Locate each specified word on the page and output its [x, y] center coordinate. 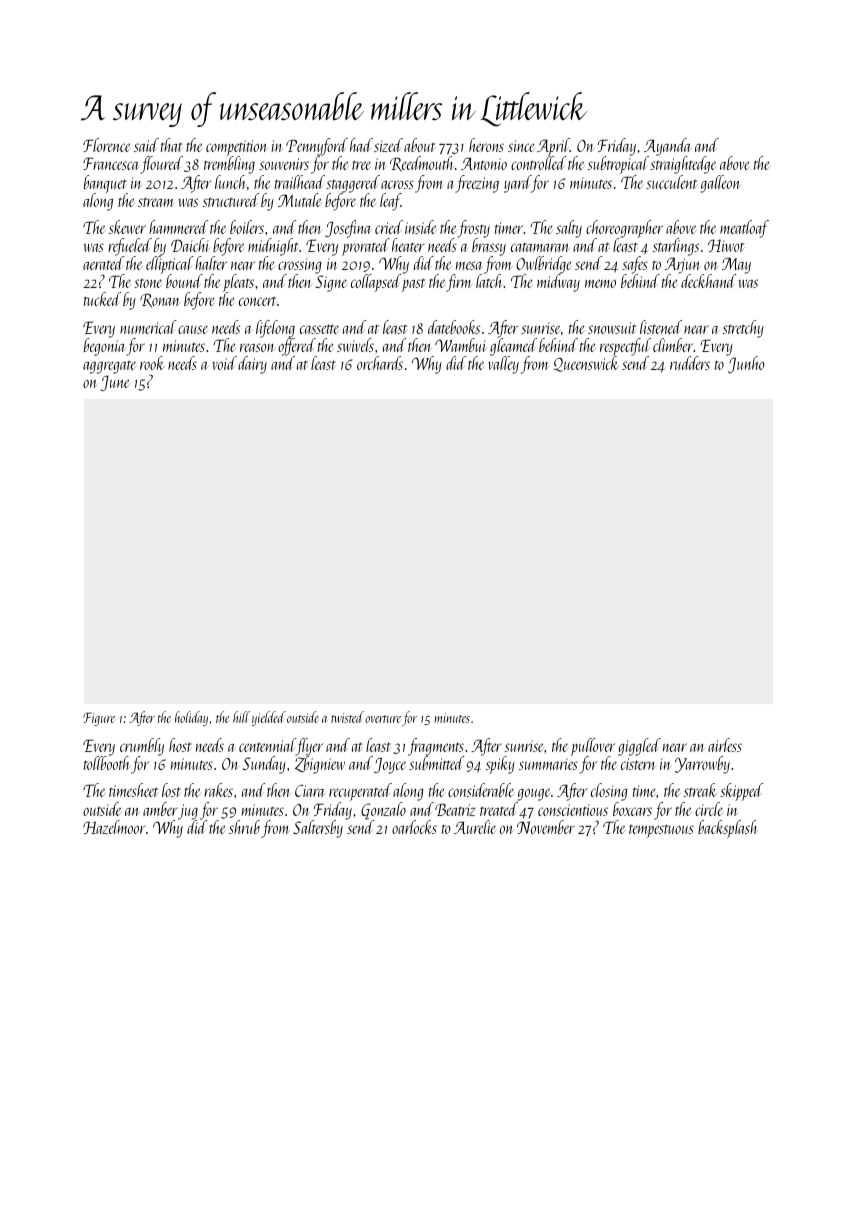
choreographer [624, 229]
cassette [319, 329]
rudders [690, 363]
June [115, 383]
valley [503, 365]
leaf [390, 202]
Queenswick [586, 364]
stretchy [743, 329]
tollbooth [107, 763]
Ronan [159, 300]
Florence [107, 145]
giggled [639, 747]
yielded [269, 718]
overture [383, 719]
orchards [380, 363]
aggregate [109, 367]
